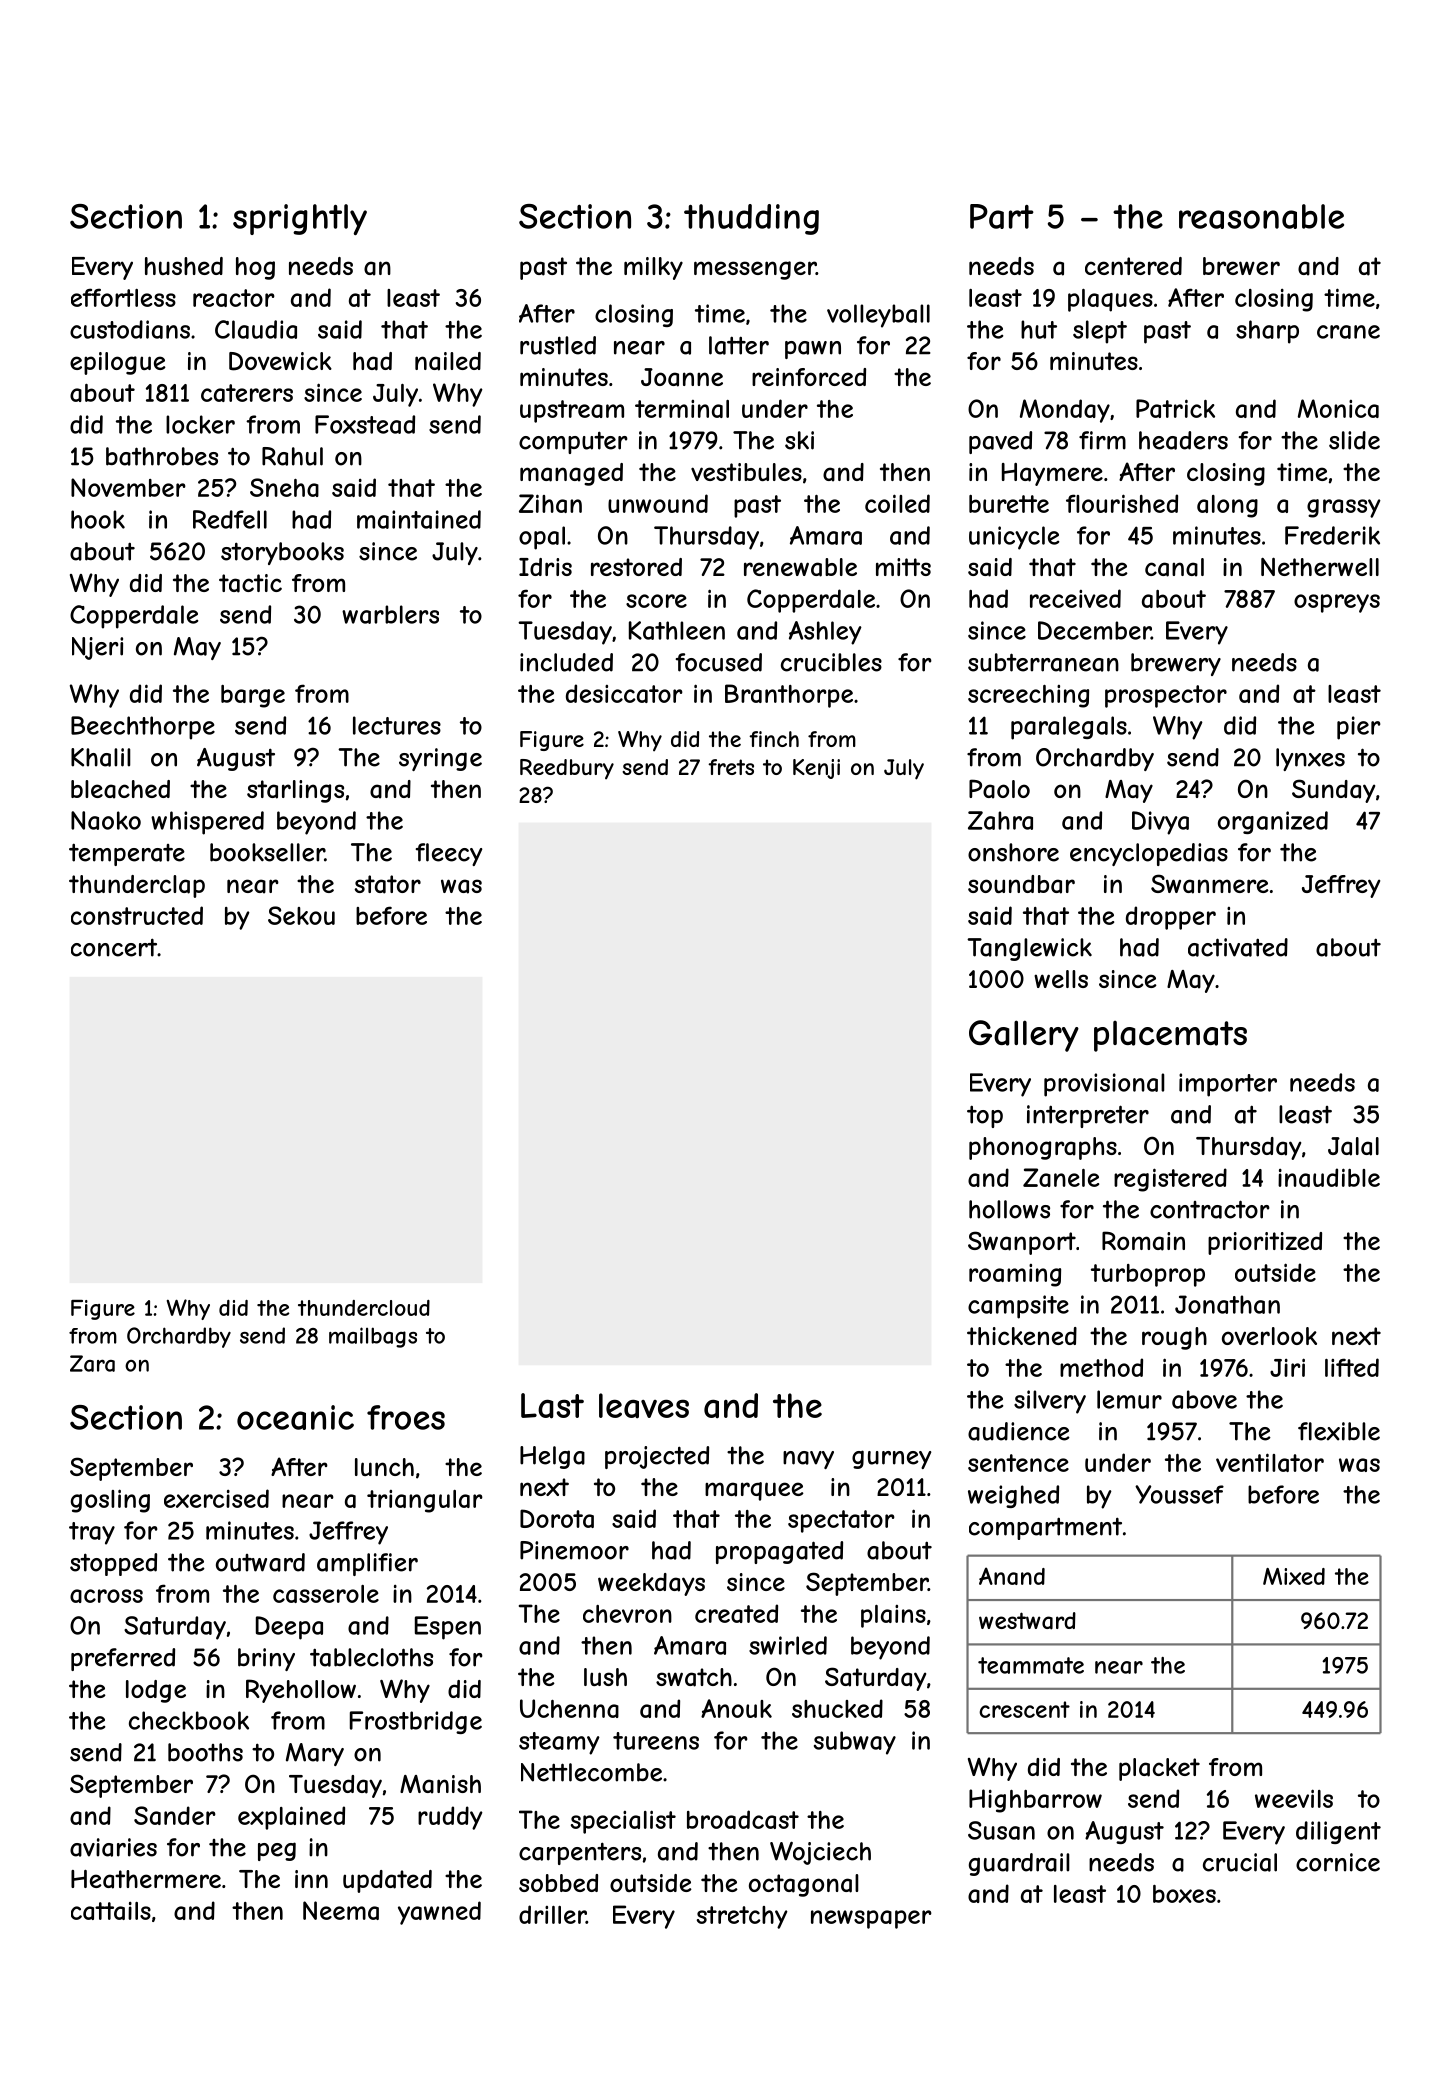 The height and width of the image is (2100, 1450). What do you see at coordinates (387, 884) in the image?
I see `stator` at bounding box center [387, 884].
